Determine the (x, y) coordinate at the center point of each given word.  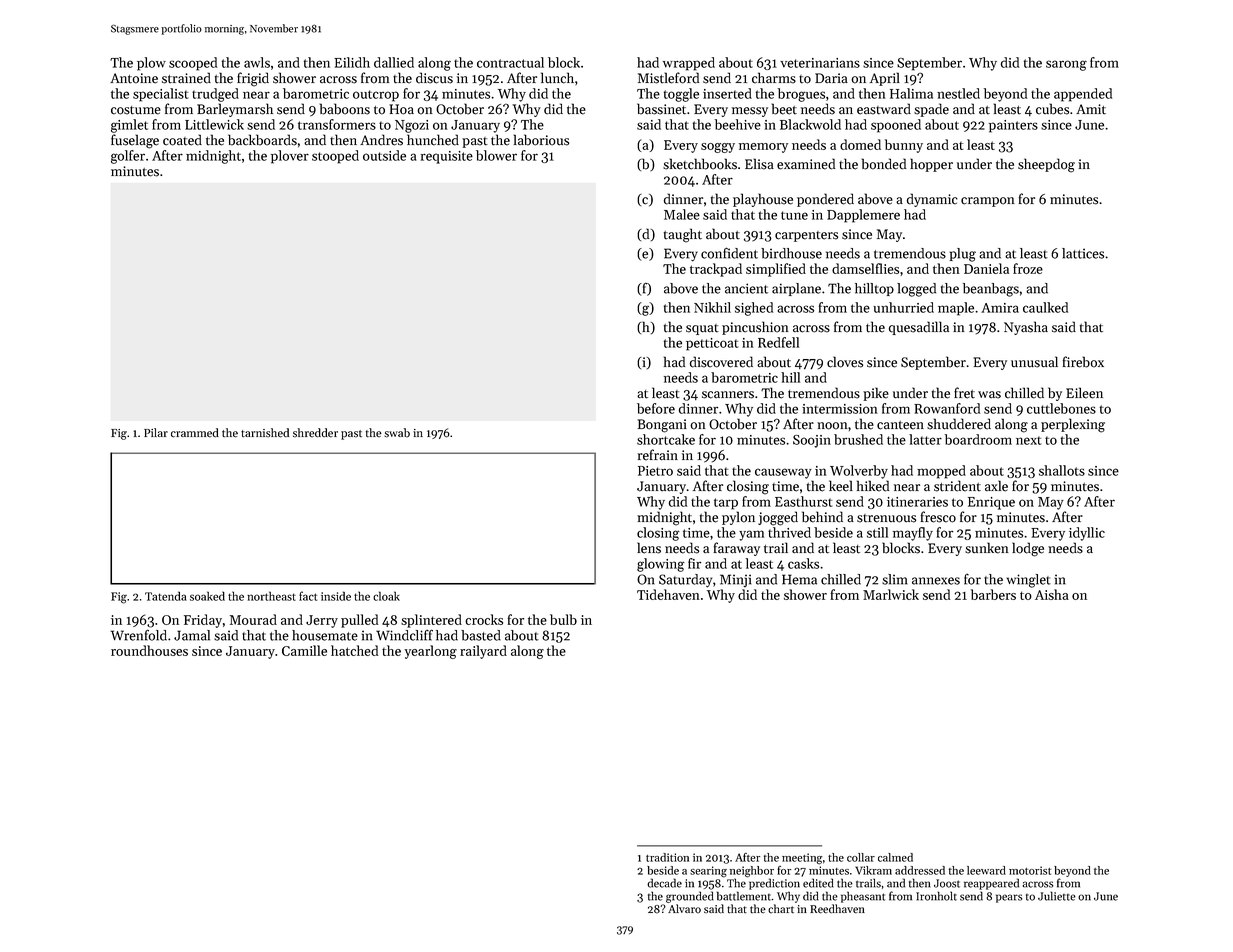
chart (781, 909)
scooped (193, 64)
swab (397, 433)
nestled (958, 93)
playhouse (763, 200)
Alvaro (684, 908)
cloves (845, 362)
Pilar (156, 432)
